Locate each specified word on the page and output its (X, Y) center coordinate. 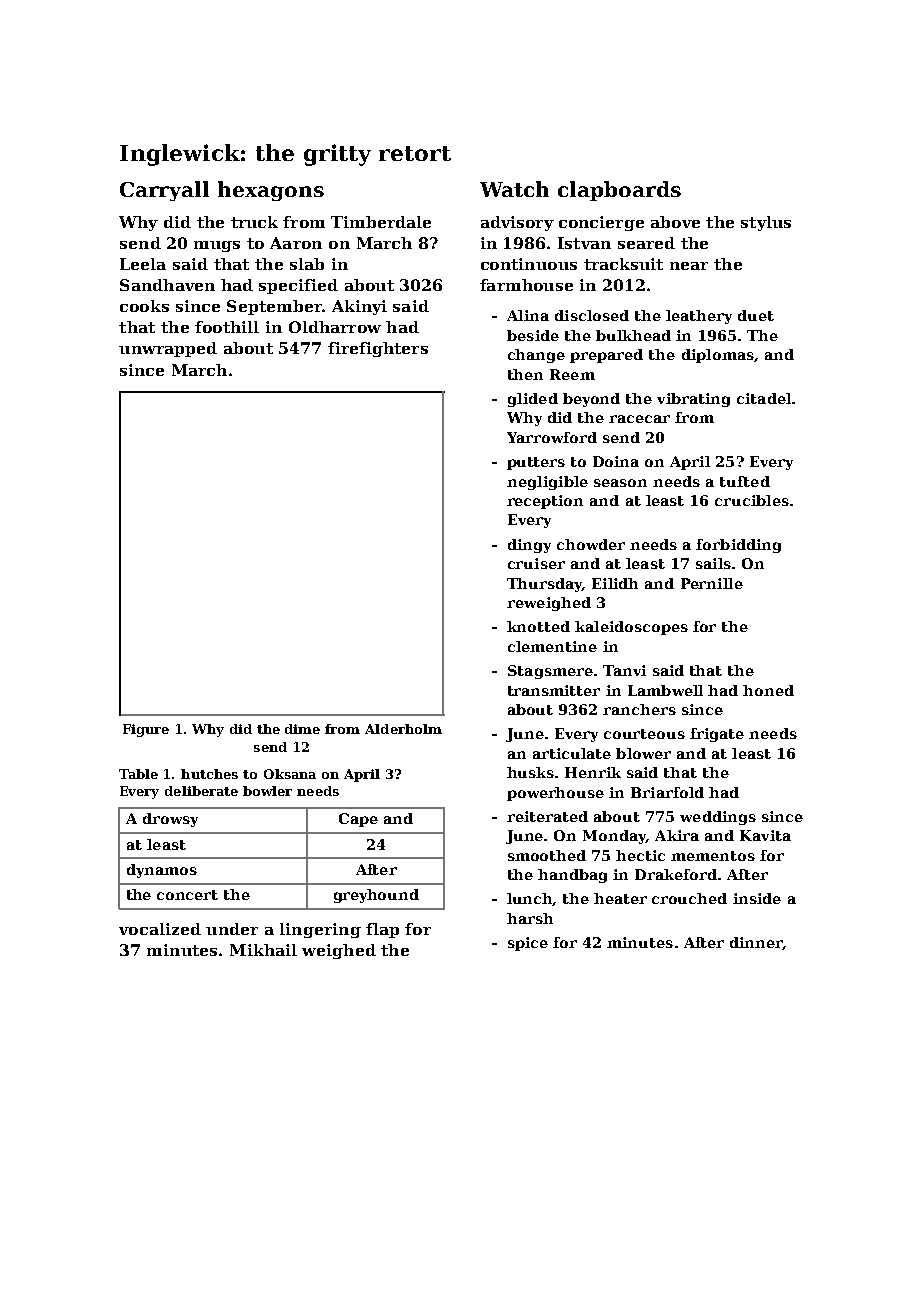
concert (187, 895)
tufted (745, 481)
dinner (756, 943)
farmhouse (526, 285)
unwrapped (168, 349)
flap (382, 930)
